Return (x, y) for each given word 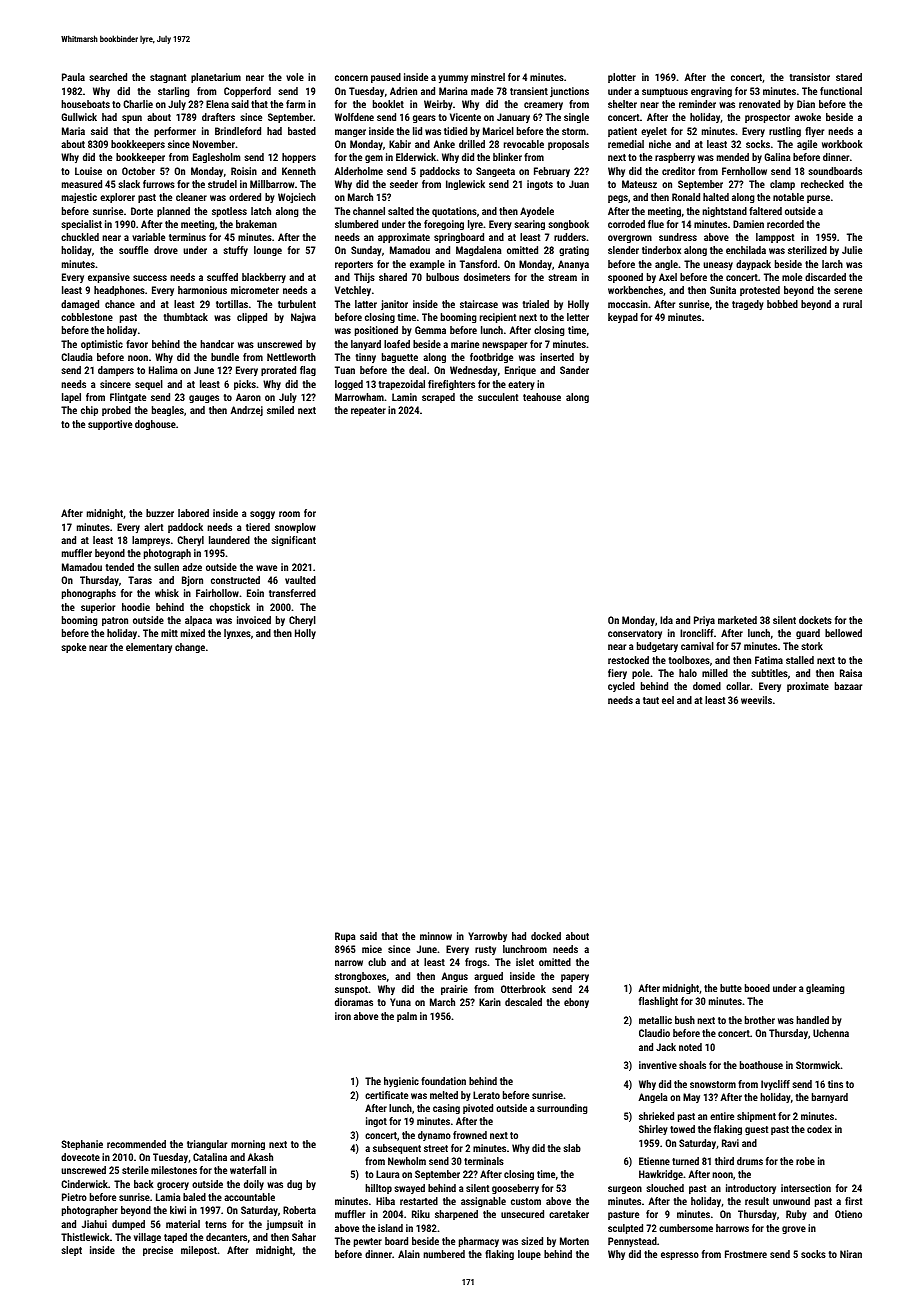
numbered (444, 1254)
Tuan (345, 370)
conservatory (635, 634)
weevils (756, 700)
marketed (737, 620)
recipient (498, 318)
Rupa (345, 937)
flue (656, 224)
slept (71, 1251)
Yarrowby (487, 937)
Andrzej (247, 411)
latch (261, 211)
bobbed (782, 304)
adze (192, 567)
